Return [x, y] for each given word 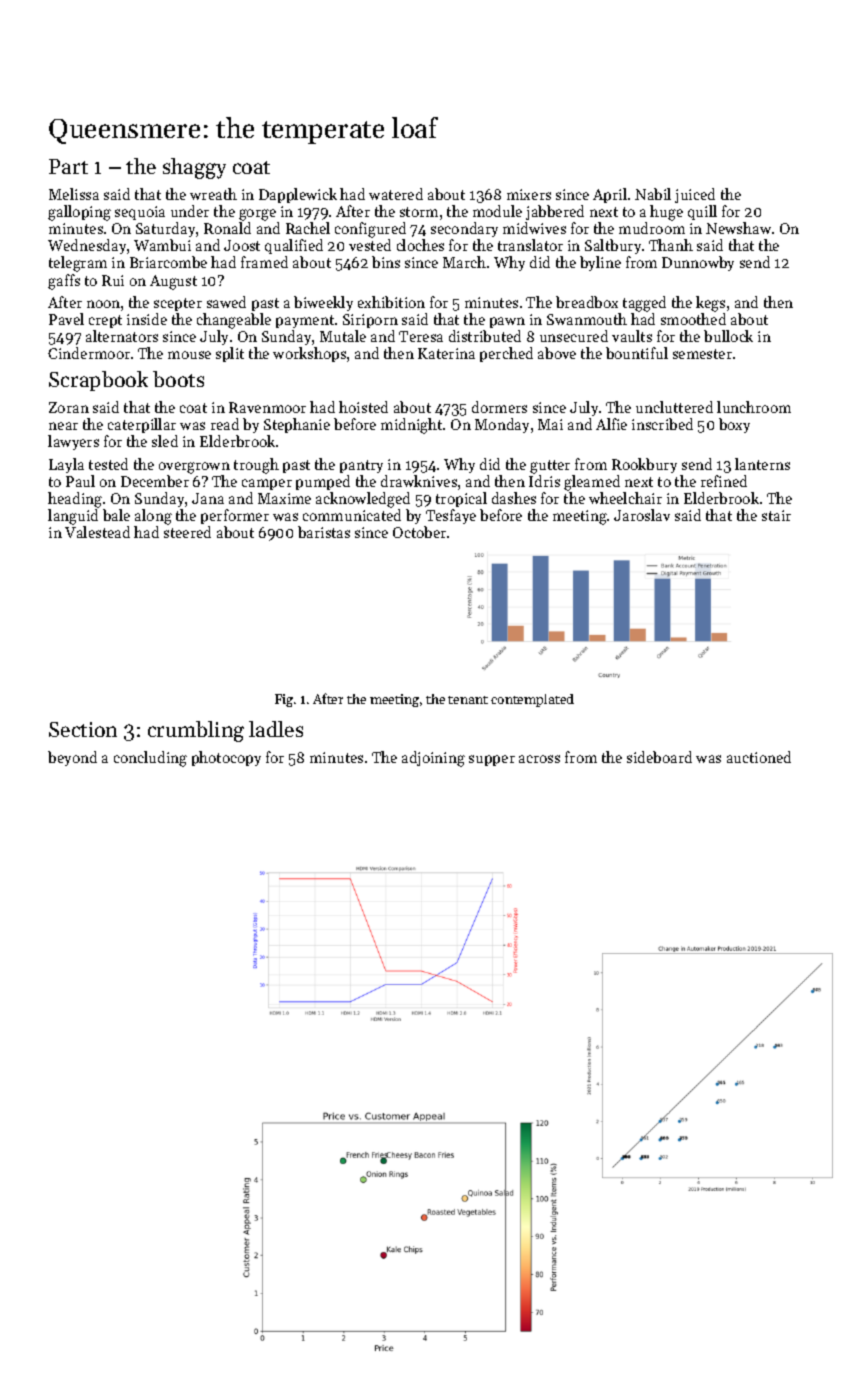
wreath [213, 194]
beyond [72, 758]
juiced [695, 195]
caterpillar [142, 425]
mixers [529, 194]
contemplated [532, 700]
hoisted [363, 407]
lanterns [762, 464]
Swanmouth [587, 319]
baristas [324, 532]
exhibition [391, 302]
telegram [78, 264]
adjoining [433, 759]
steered [187, 532]
